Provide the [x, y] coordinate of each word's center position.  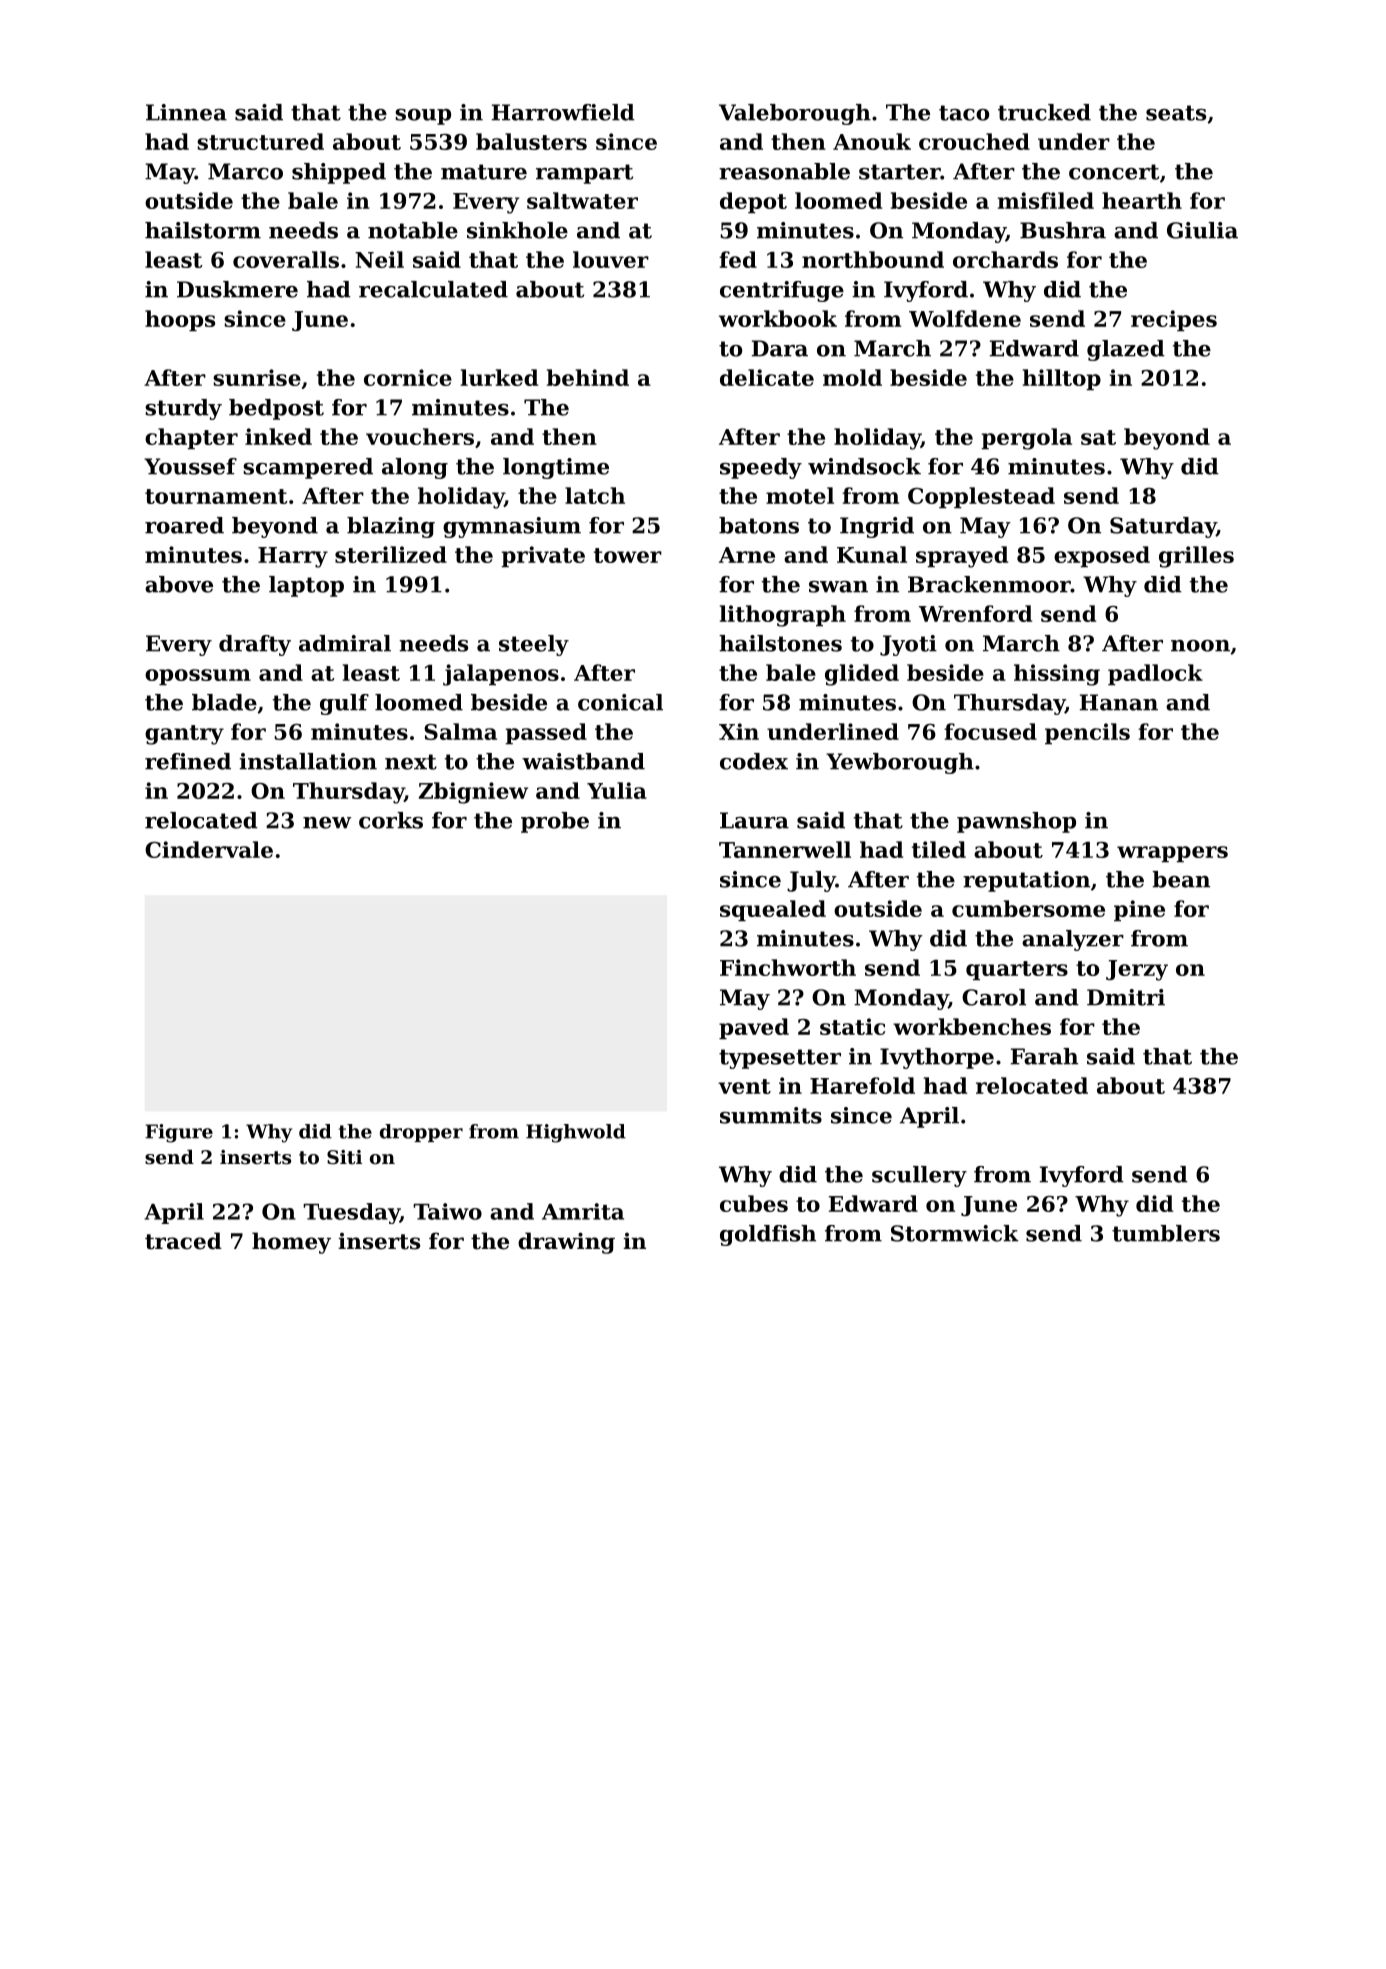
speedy [761, 468]
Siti [344, 1157]
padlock [1155, 674]
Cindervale [209, 849]
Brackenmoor [989, 584]
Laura [754, 820]
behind [588, 377]
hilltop [1062, 379]
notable [413, 230]
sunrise [257, 377]
